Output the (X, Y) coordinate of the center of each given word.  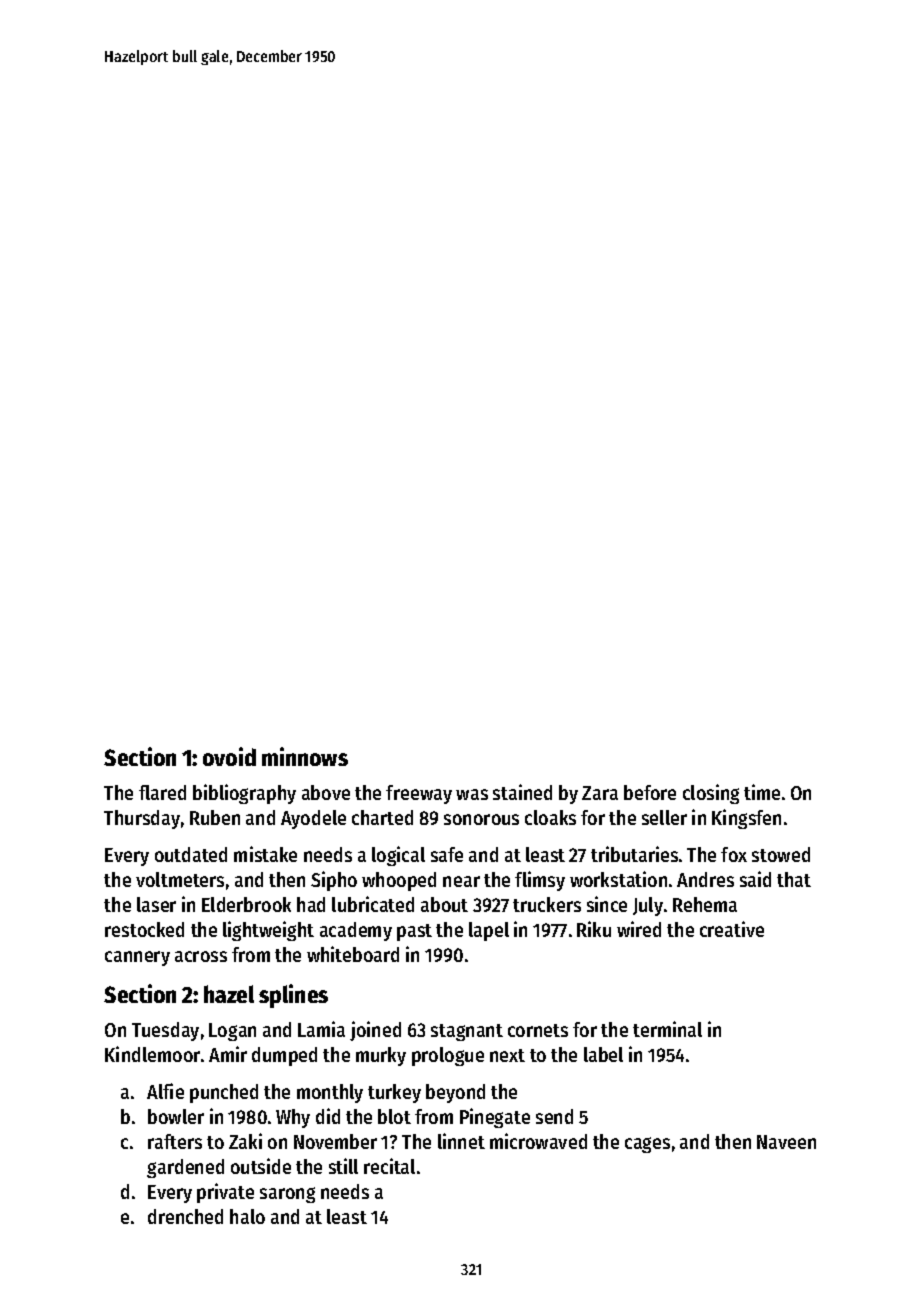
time (762, 792)
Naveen (786, 1142)
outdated (191, 854)
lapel (489, 931)
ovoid (229, 756)
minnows (305, 756)
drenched (185, 1216)
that (794, 879)
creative (732, 929)
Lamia (321, 1029)
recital (389, 1166)
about (444, 904)
